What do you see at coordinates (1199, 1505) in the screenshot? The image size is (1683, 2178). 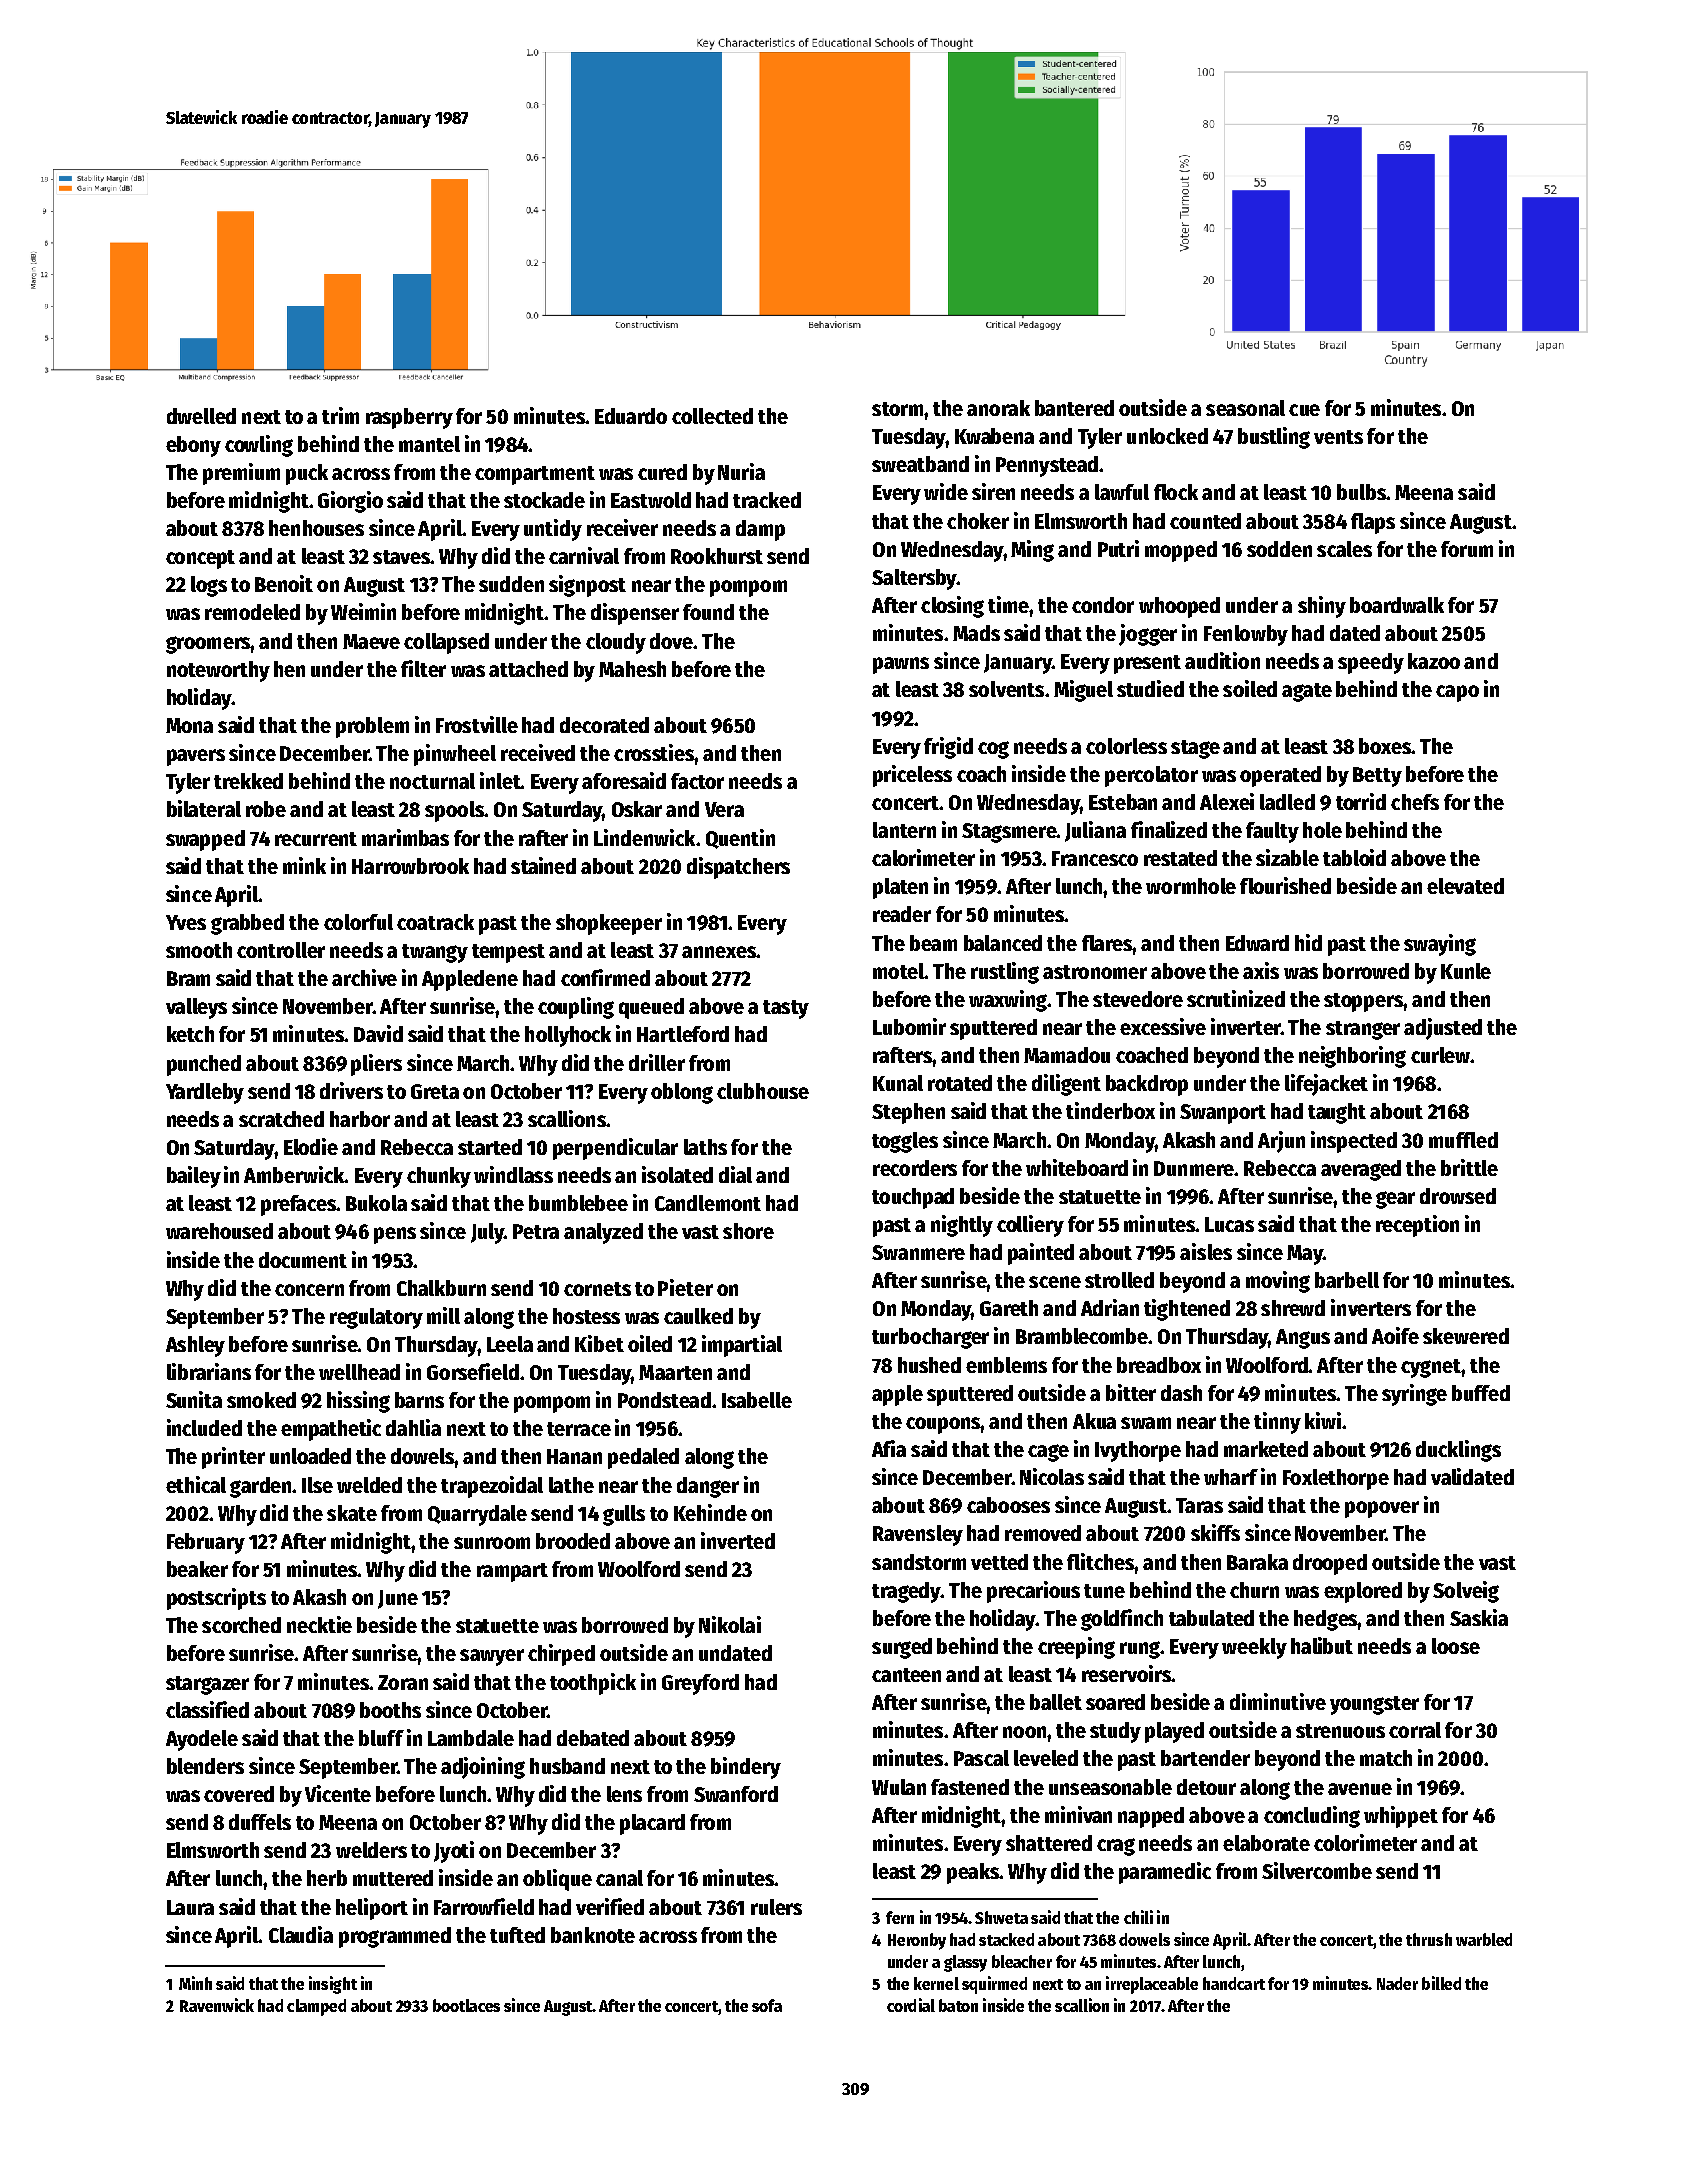 I see `Taras` at bounding box center [1199, 1505].
